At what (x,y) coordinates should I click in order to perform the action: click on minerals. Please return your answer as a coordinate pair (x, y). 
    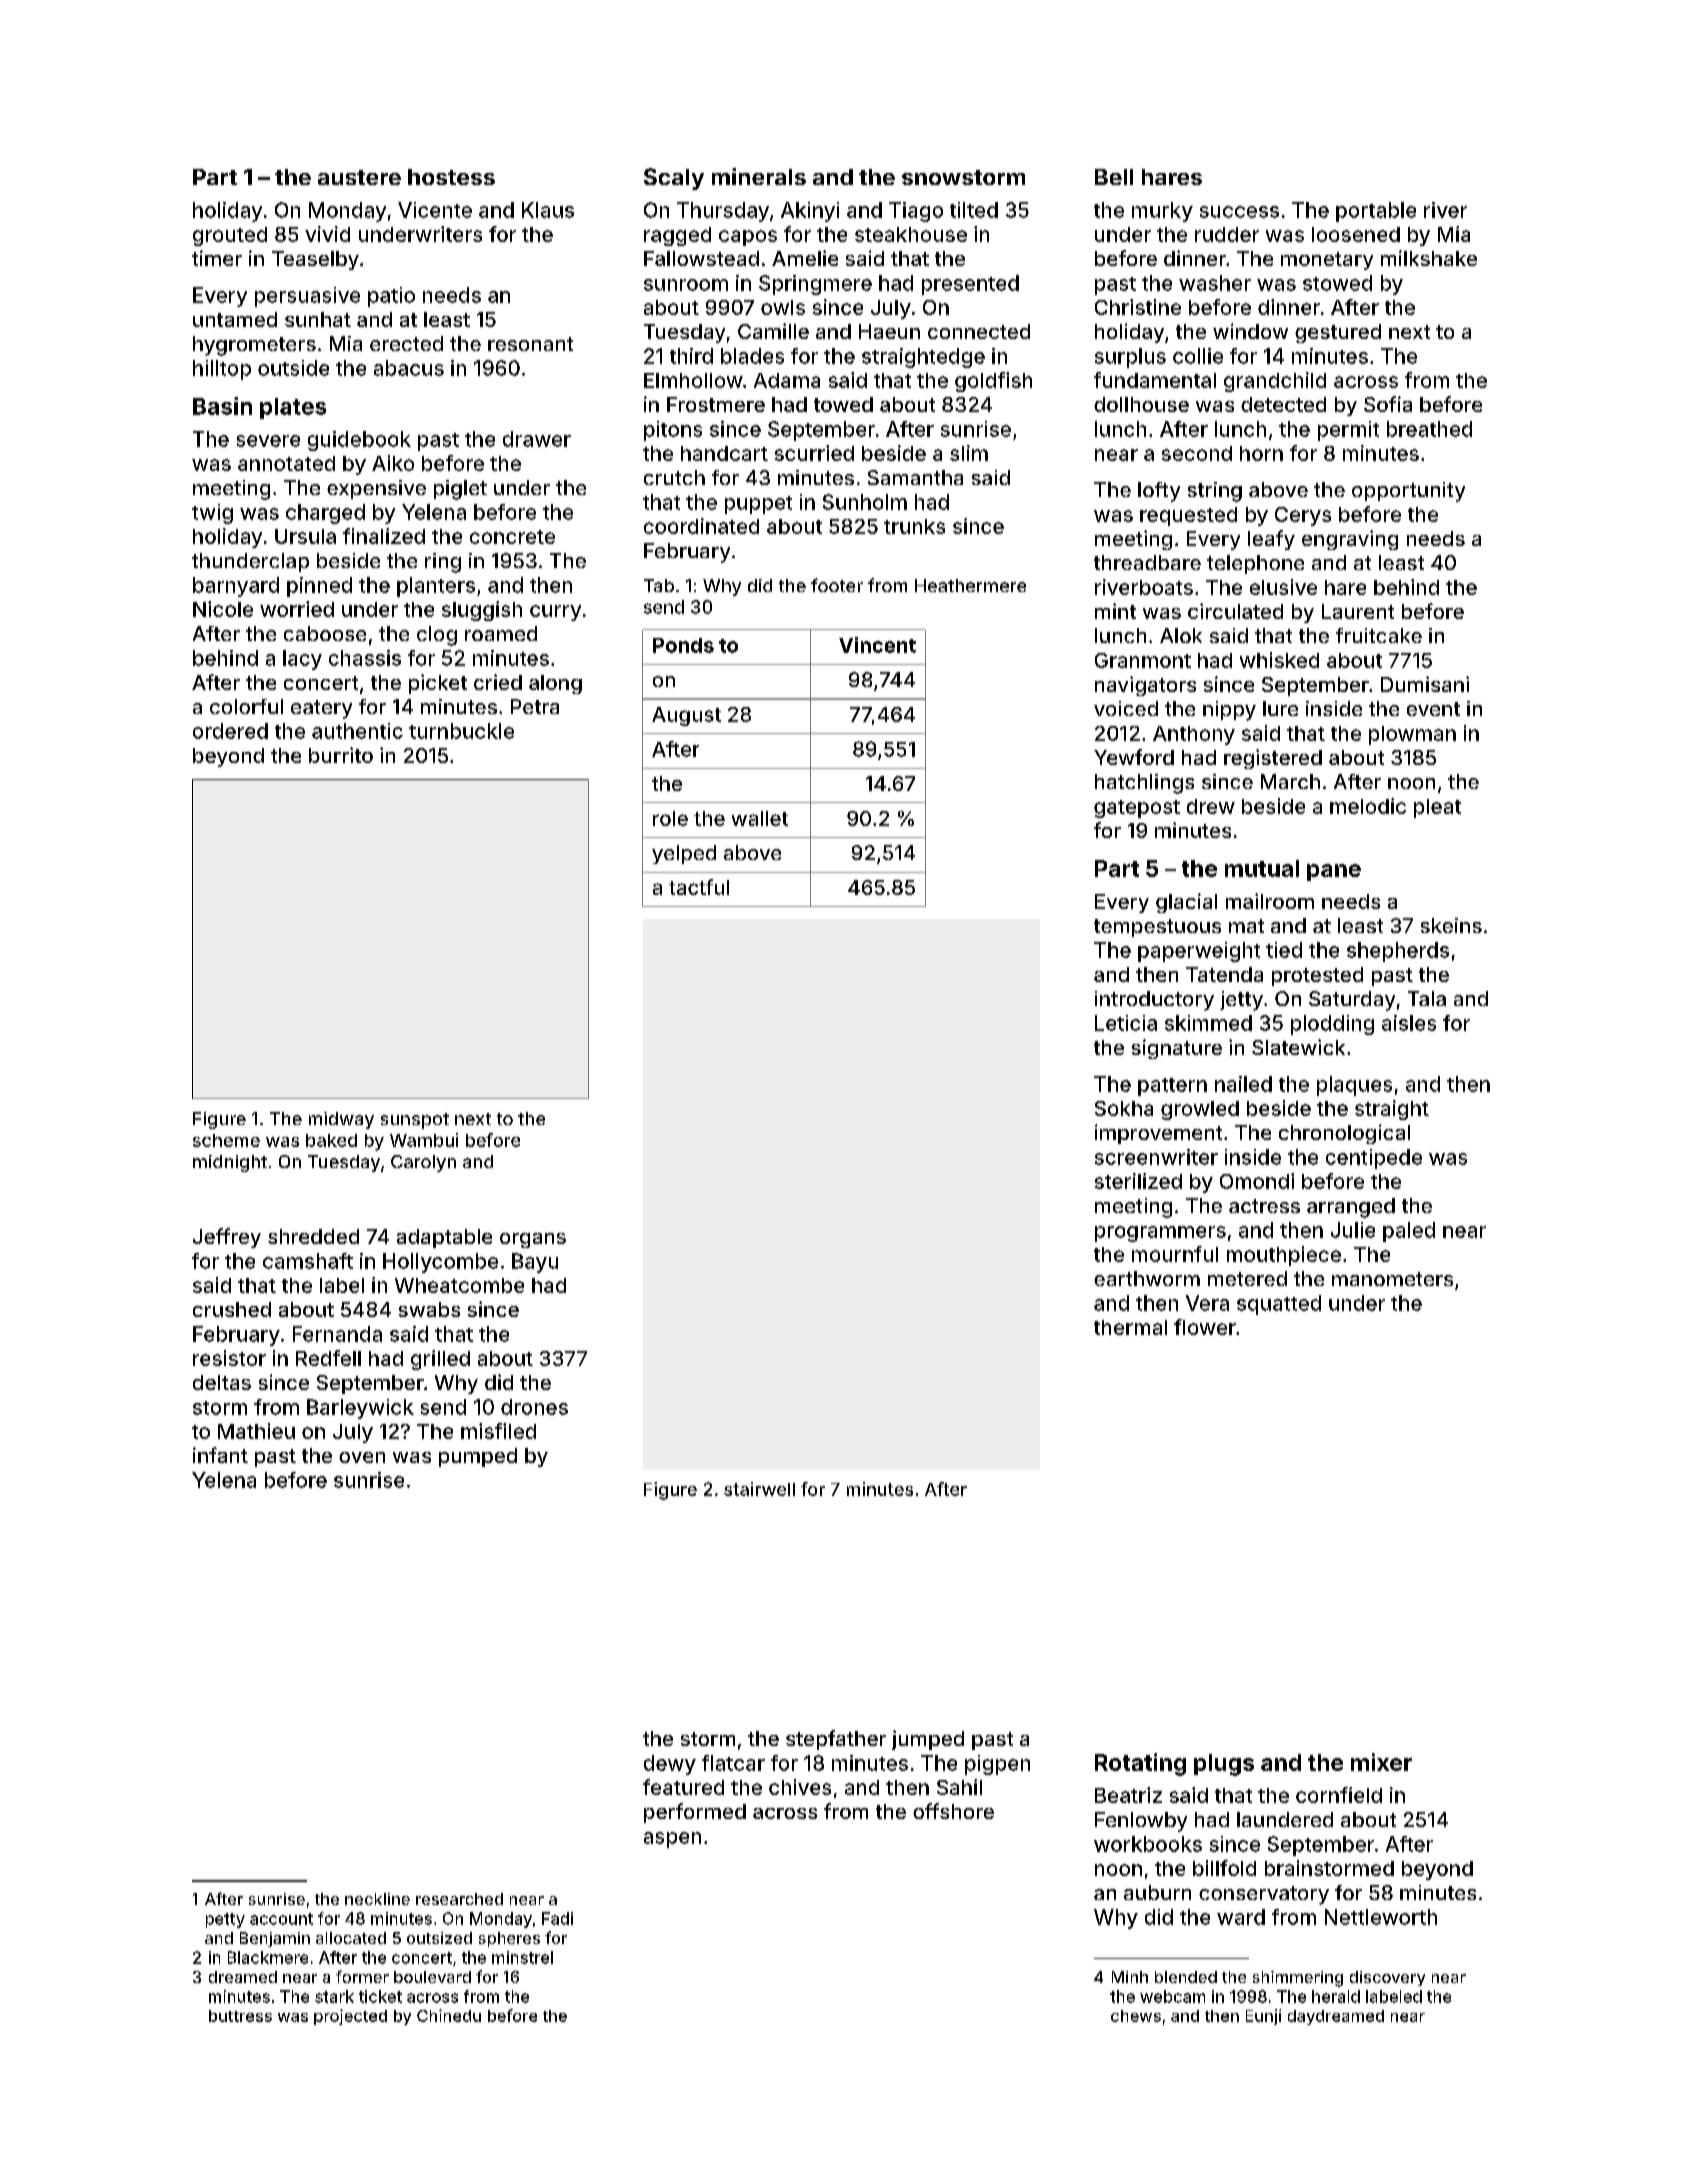
    Looking at the image, I should click on (759, 176).
